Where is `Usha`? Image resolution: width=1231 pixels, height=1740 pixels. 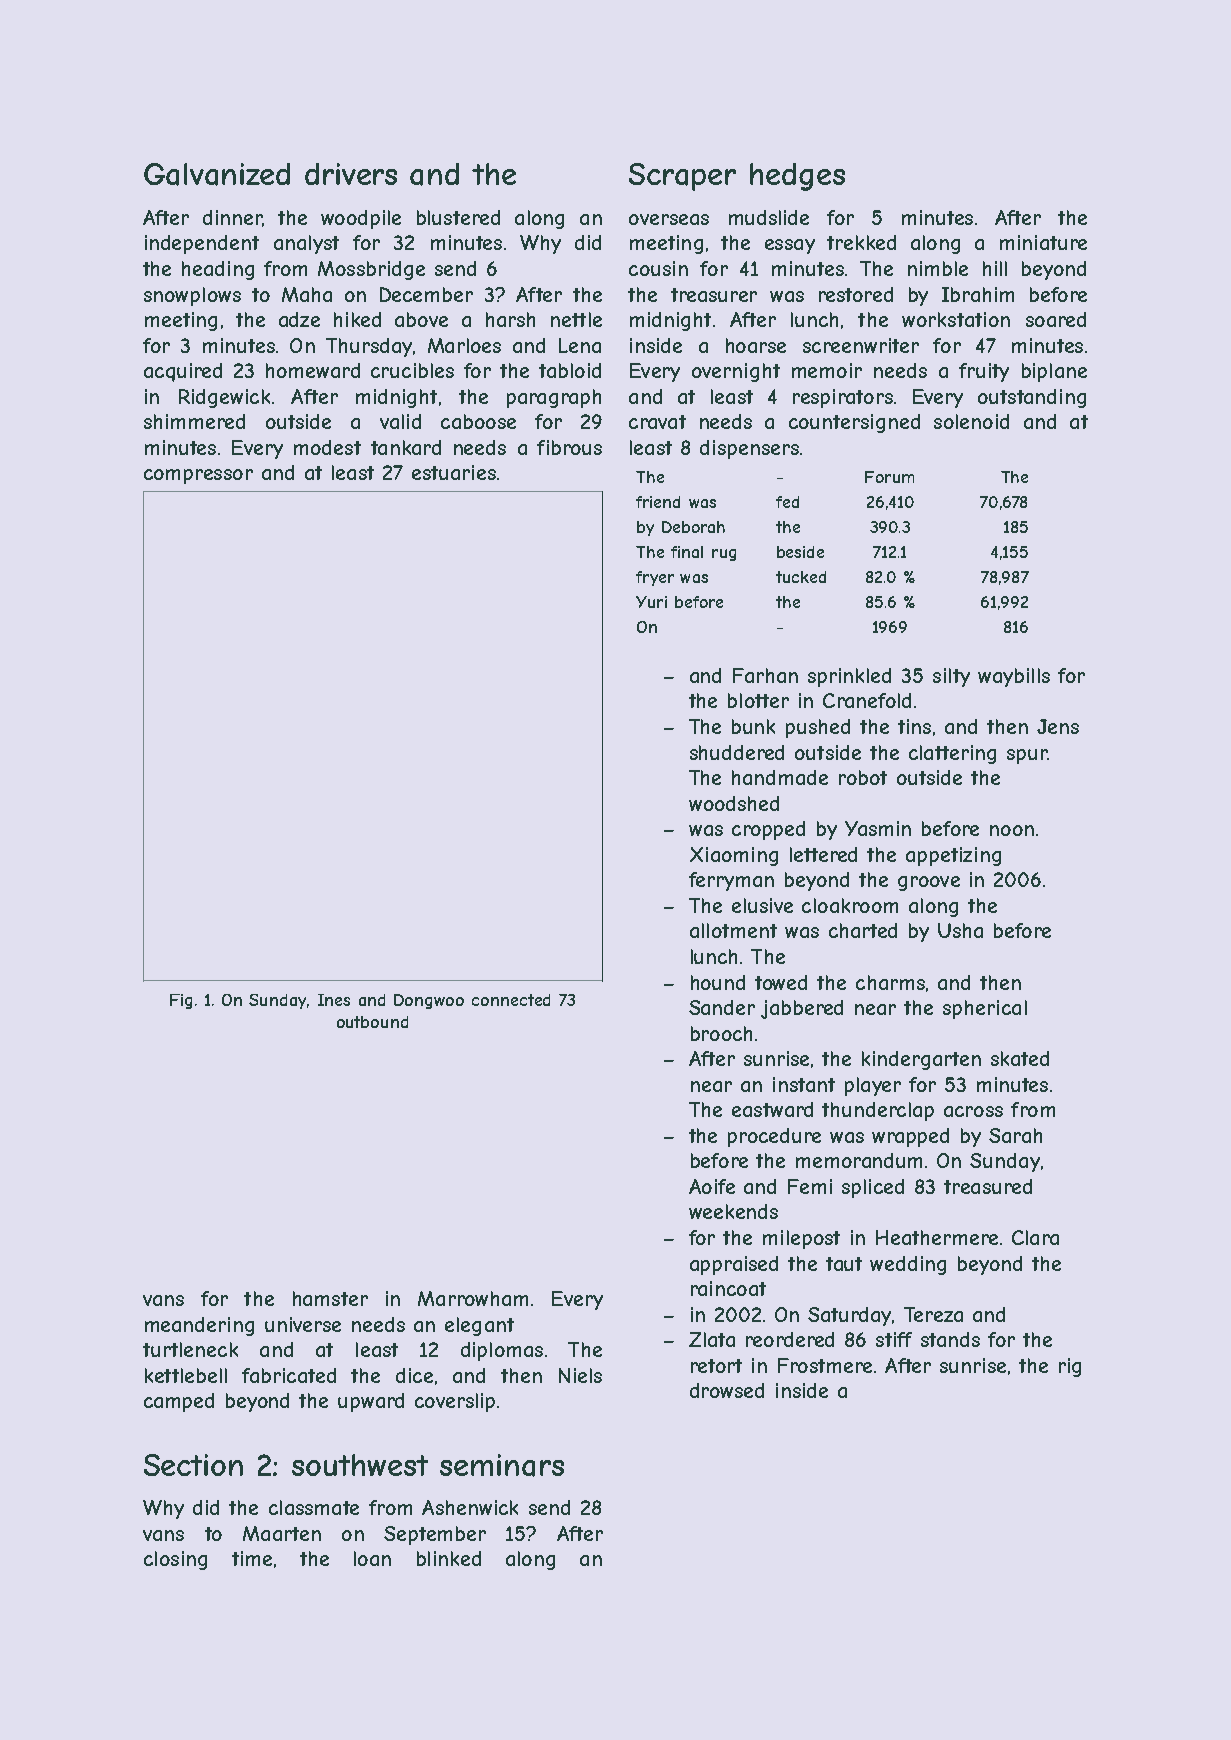 Usha is located at coordinates (960, 930).
